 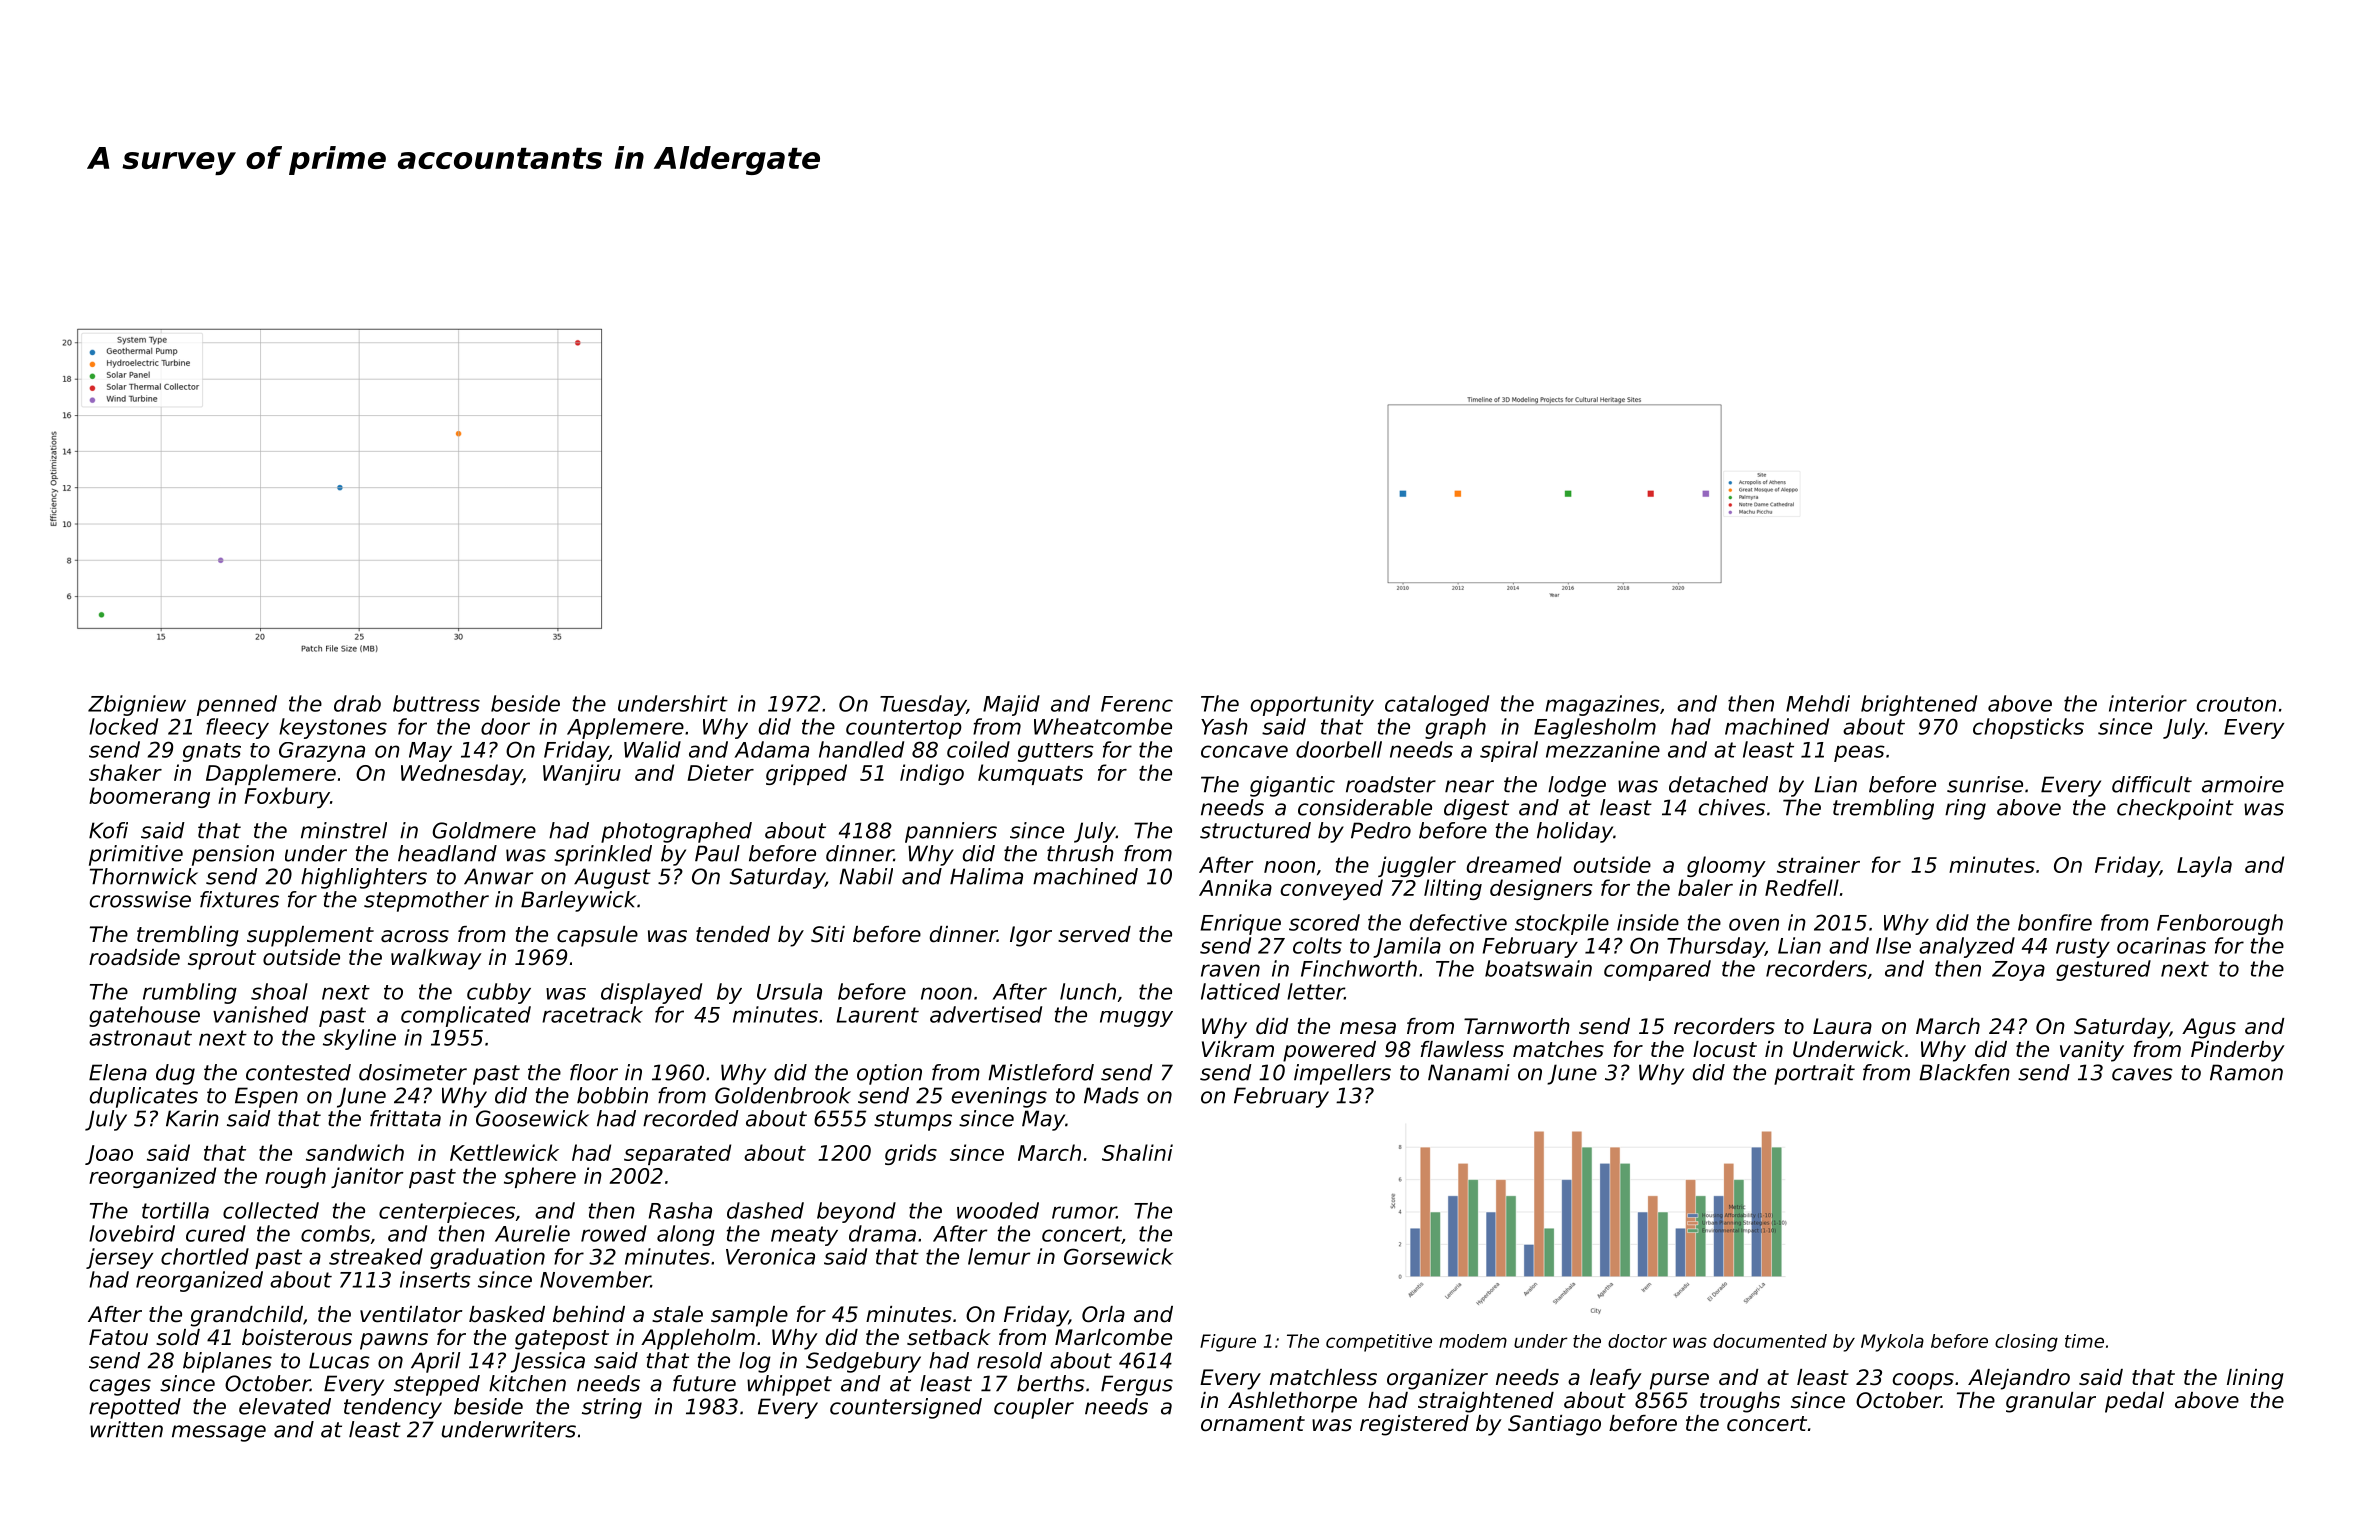 I want to click on written, so click(x=126, y=1429).
